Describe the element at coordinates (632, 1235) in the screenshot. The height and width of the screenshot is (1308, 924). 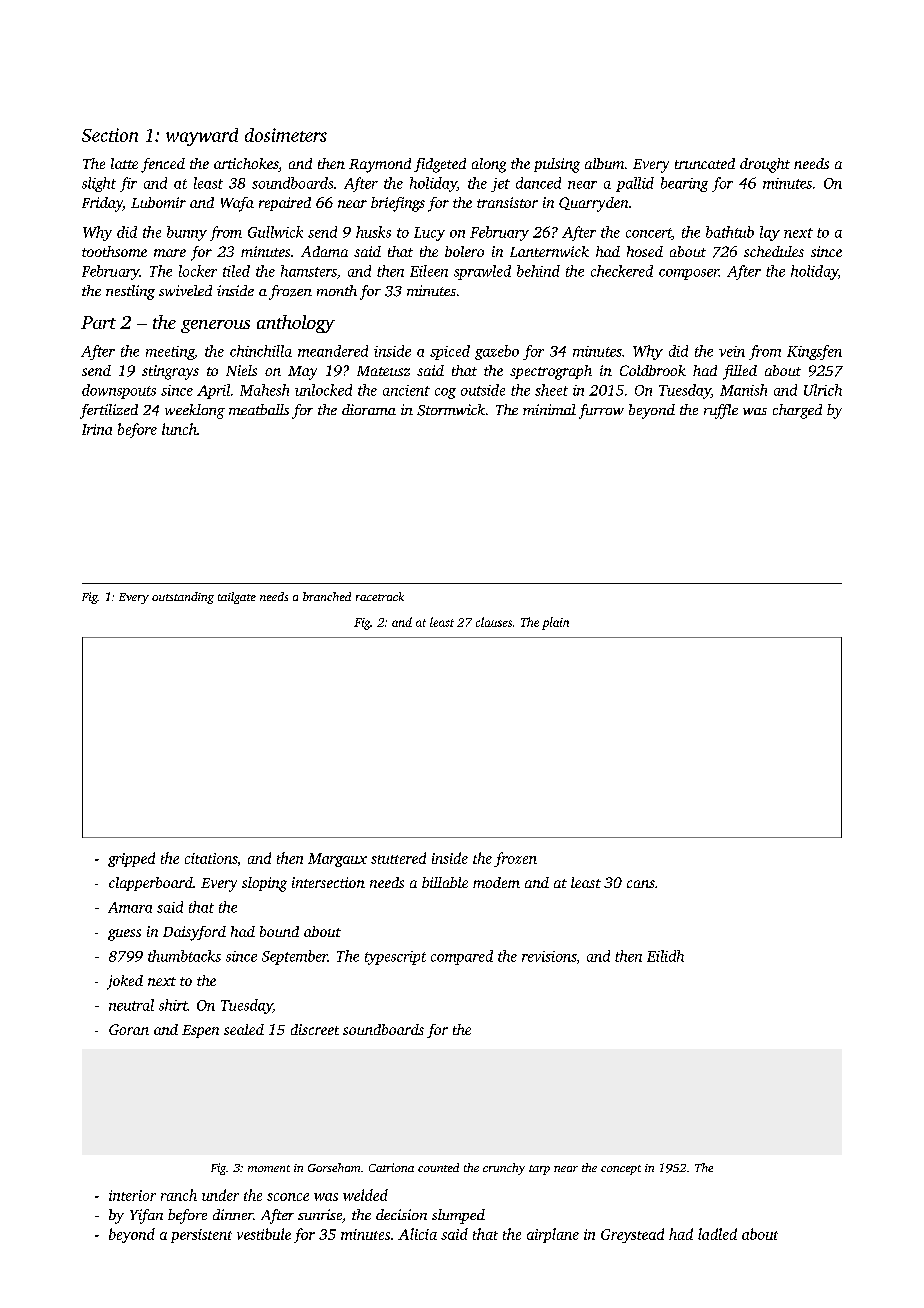
I see `Greystead` at that location.
